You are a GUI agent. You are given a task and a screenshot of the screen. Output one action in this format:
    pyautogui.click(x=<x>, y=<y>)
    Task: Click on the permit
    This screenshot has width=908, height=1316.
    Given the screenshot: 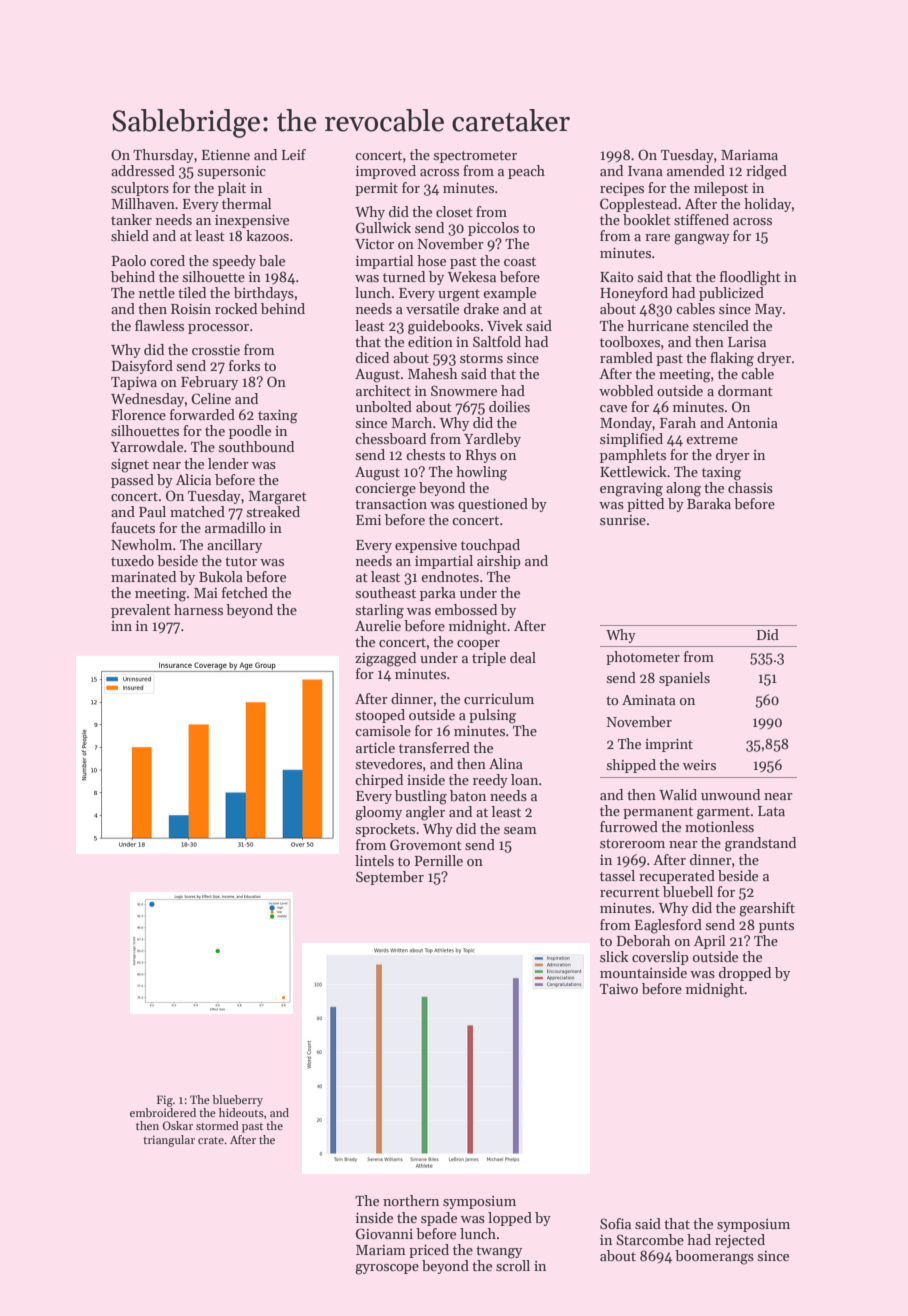 What is the action you would take?
    pyautogui.click(x=376, y=189)
